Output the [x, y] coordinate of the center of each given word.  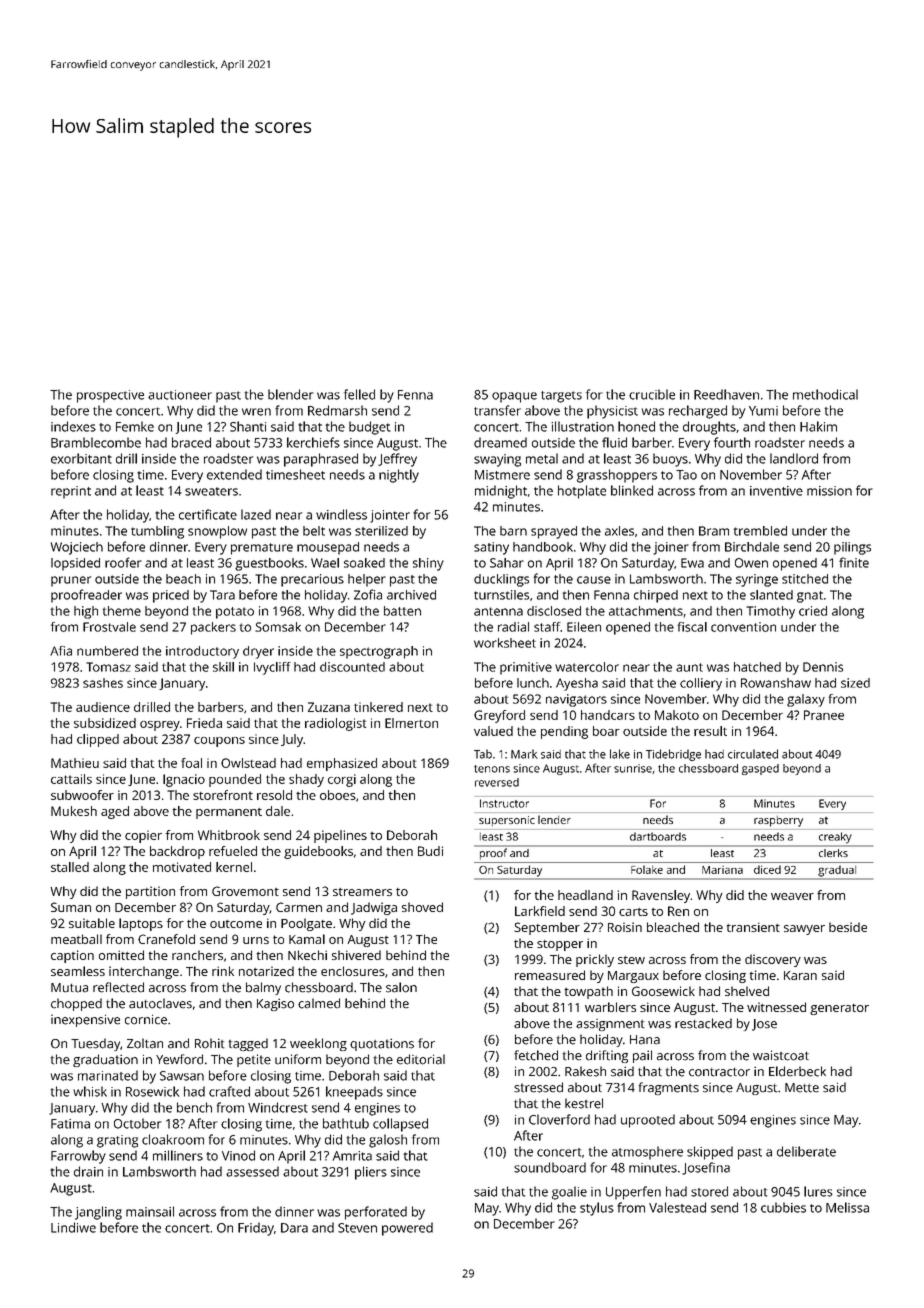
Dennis [823, 667]
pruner [71, 581]
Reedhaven [726, 394]
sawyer [804, 930]
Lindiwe [73, 1227]
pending [564, 732]
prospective [110, 396]
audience [103, 707]
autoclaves [160, 1003]
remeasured [550, 975]
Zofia [368, 594]
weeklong [318, 1044]
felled [359, 394]
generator [839, 1009]
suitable [92, 923]
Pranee [824, 715]
